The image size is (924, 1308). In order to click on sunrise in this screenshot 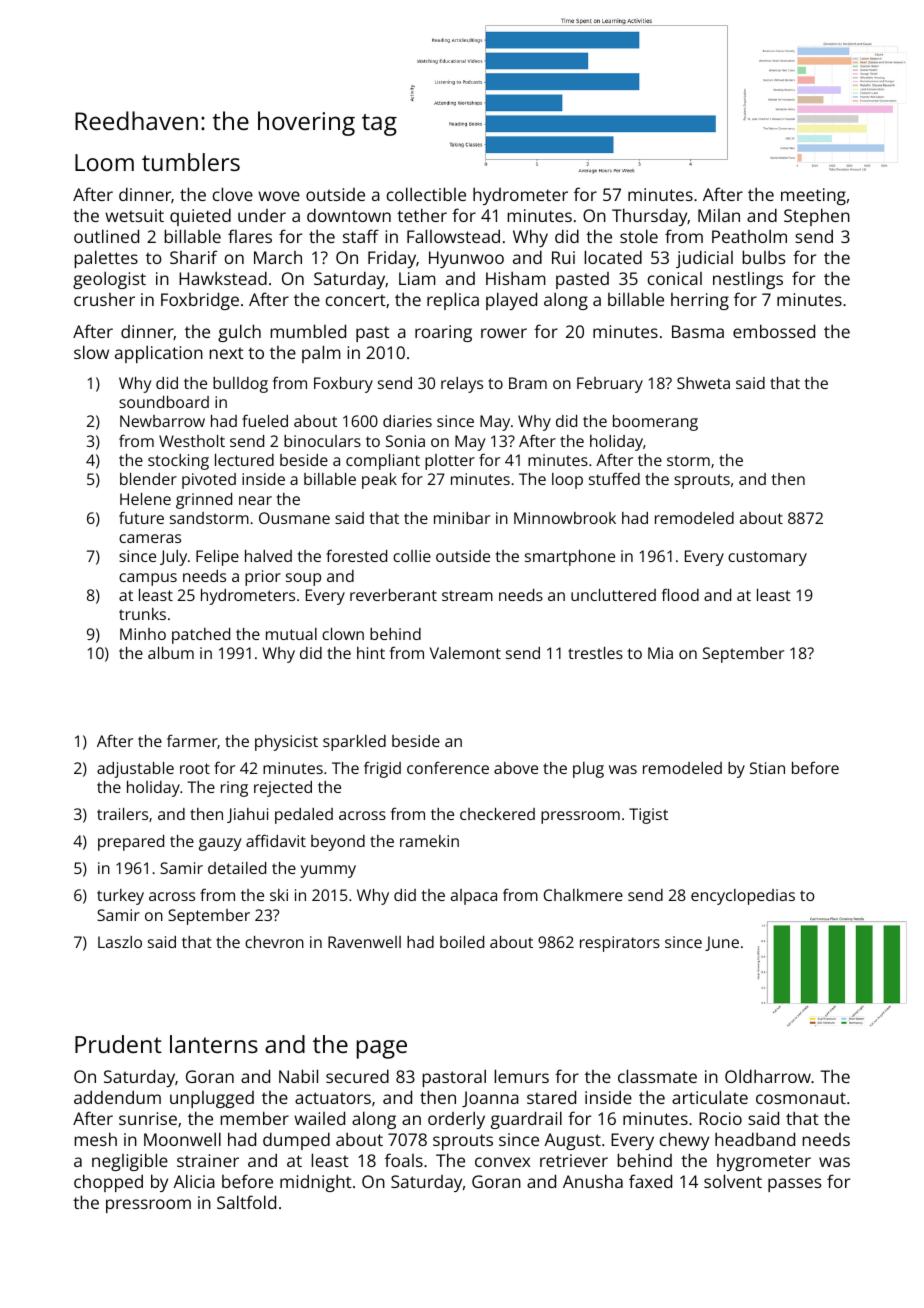, I will do `click(148, 1118)`.
